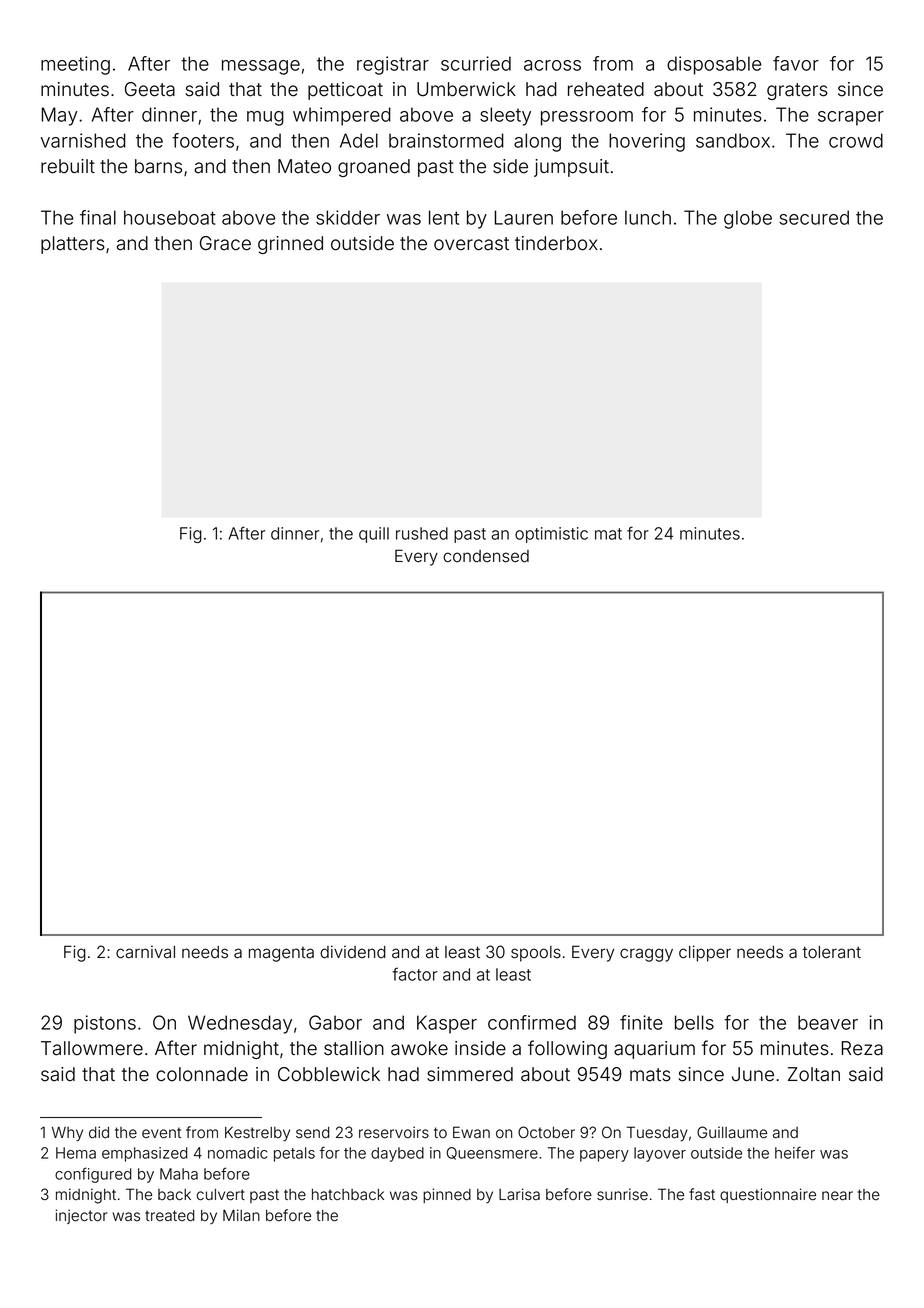  Describe the element at coordinates (702, 1194) in the screenshot. I see `fast` at that location.
